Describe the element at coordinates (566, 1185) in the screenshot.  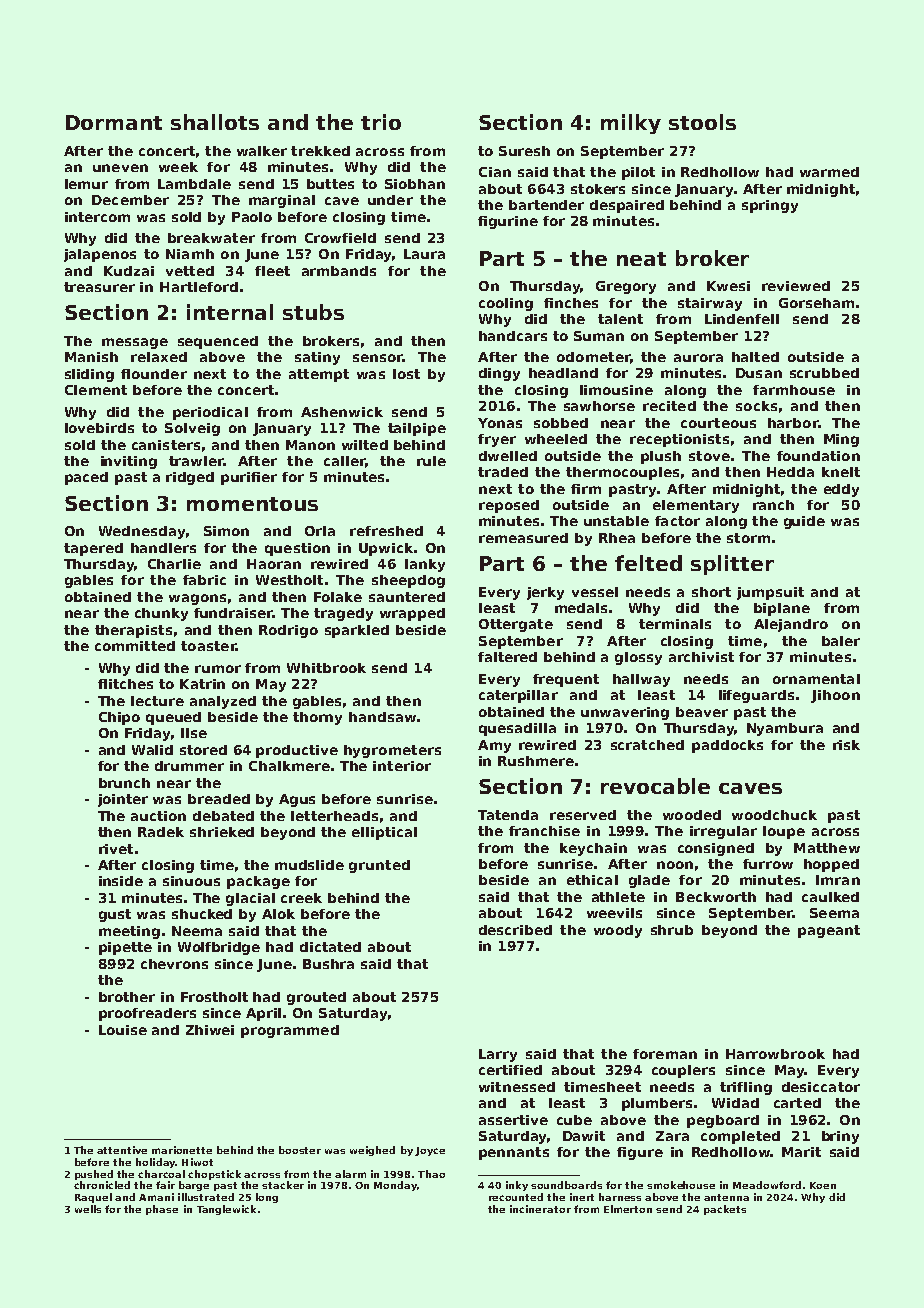
I see `soundboards` at that location.
